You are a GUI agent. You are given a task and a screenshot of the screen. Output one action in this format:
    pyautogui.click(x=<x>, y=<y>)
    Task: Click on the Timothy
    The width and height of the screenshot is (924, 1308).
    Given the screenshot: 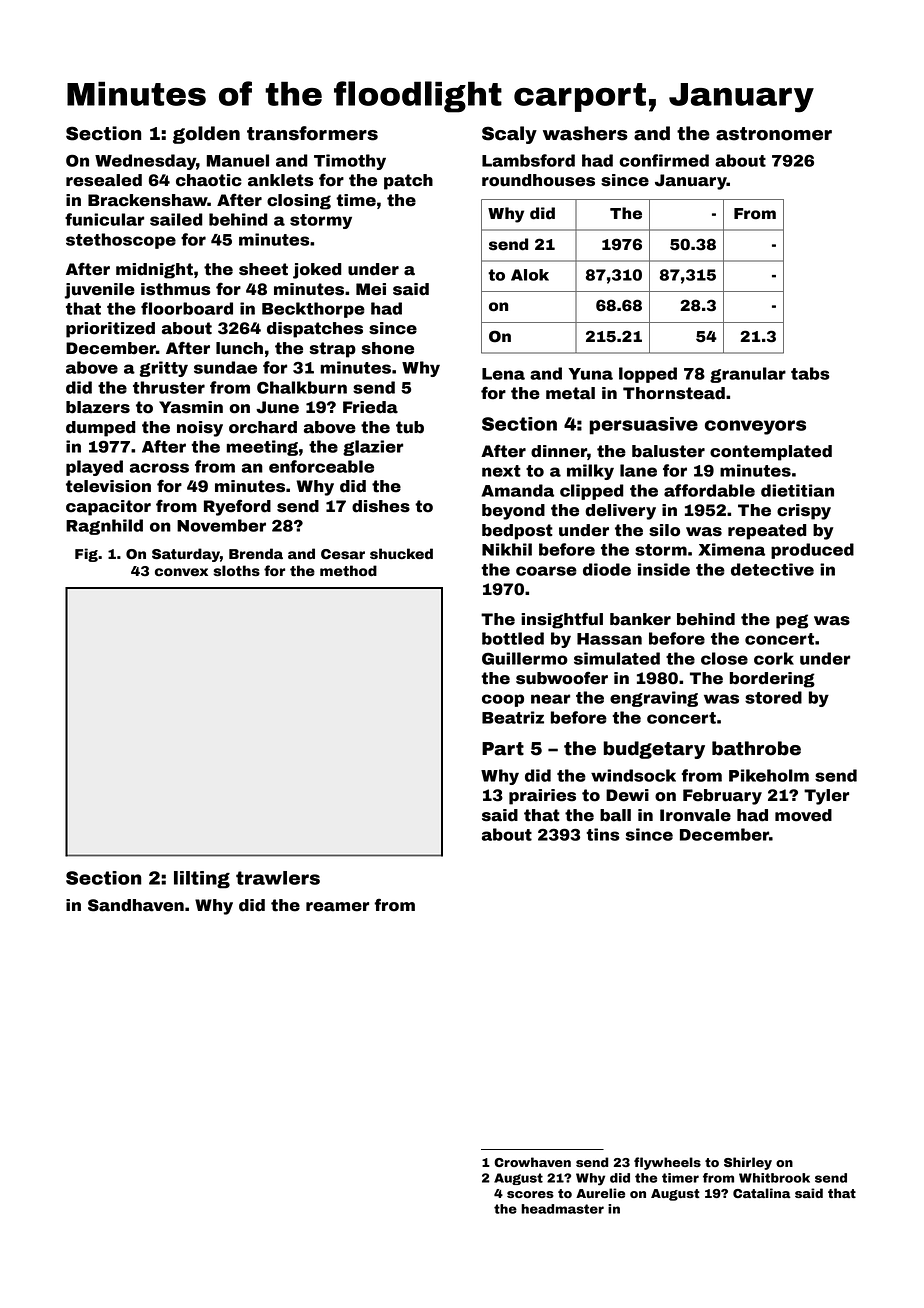 What is the action you would take?
    pyautogui.click(x=350, y=162)
